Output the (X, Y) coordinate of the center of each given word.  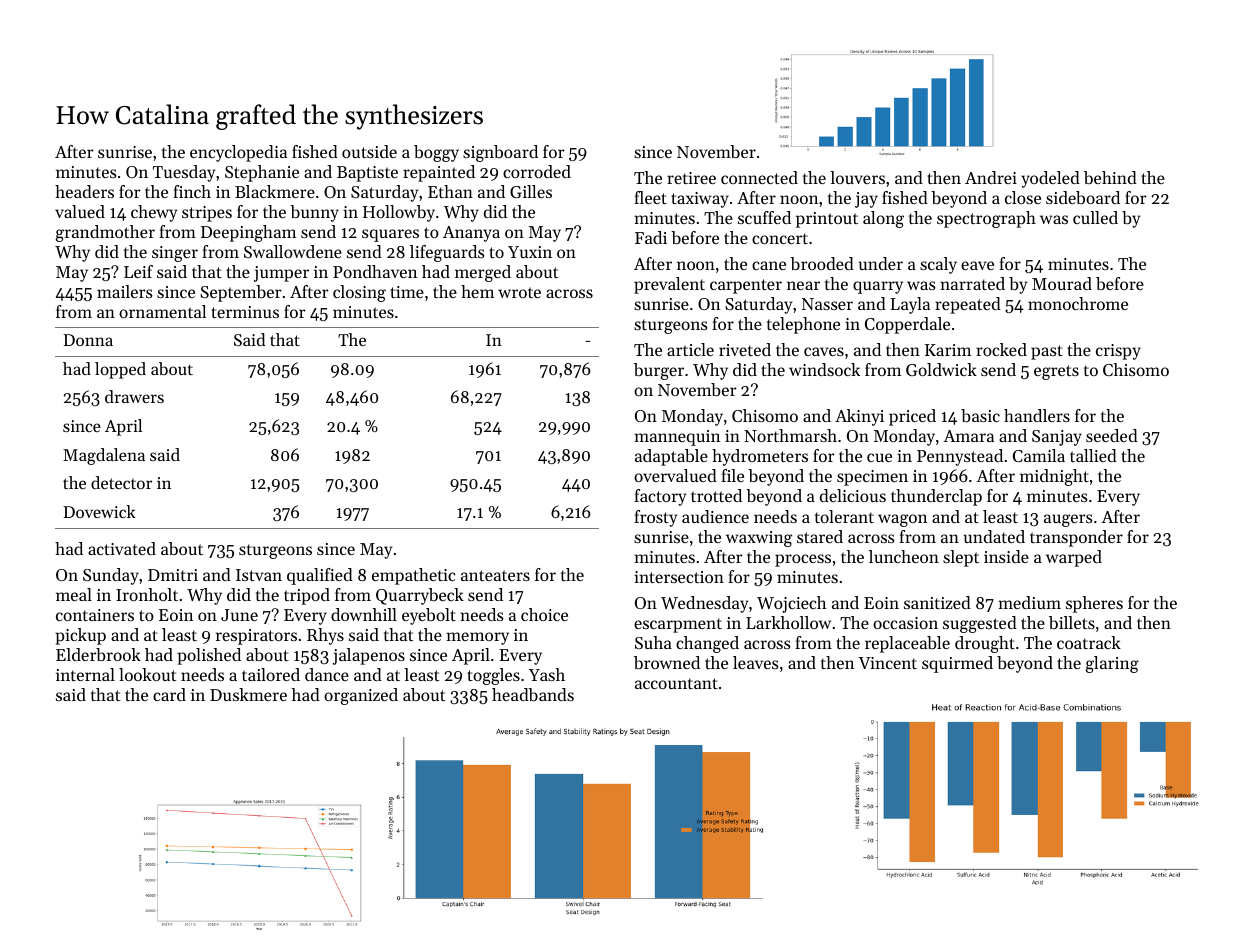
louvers (857, 177)
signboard (500, 153)
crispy (1118, 352)
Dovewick (99, 511)
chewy (154, 213)
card (169, 694)
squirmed (957, 664)
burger (659, 371)
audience (715, 516)
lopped (120, 370)
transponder (1076, 538)
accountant (676, 683)
